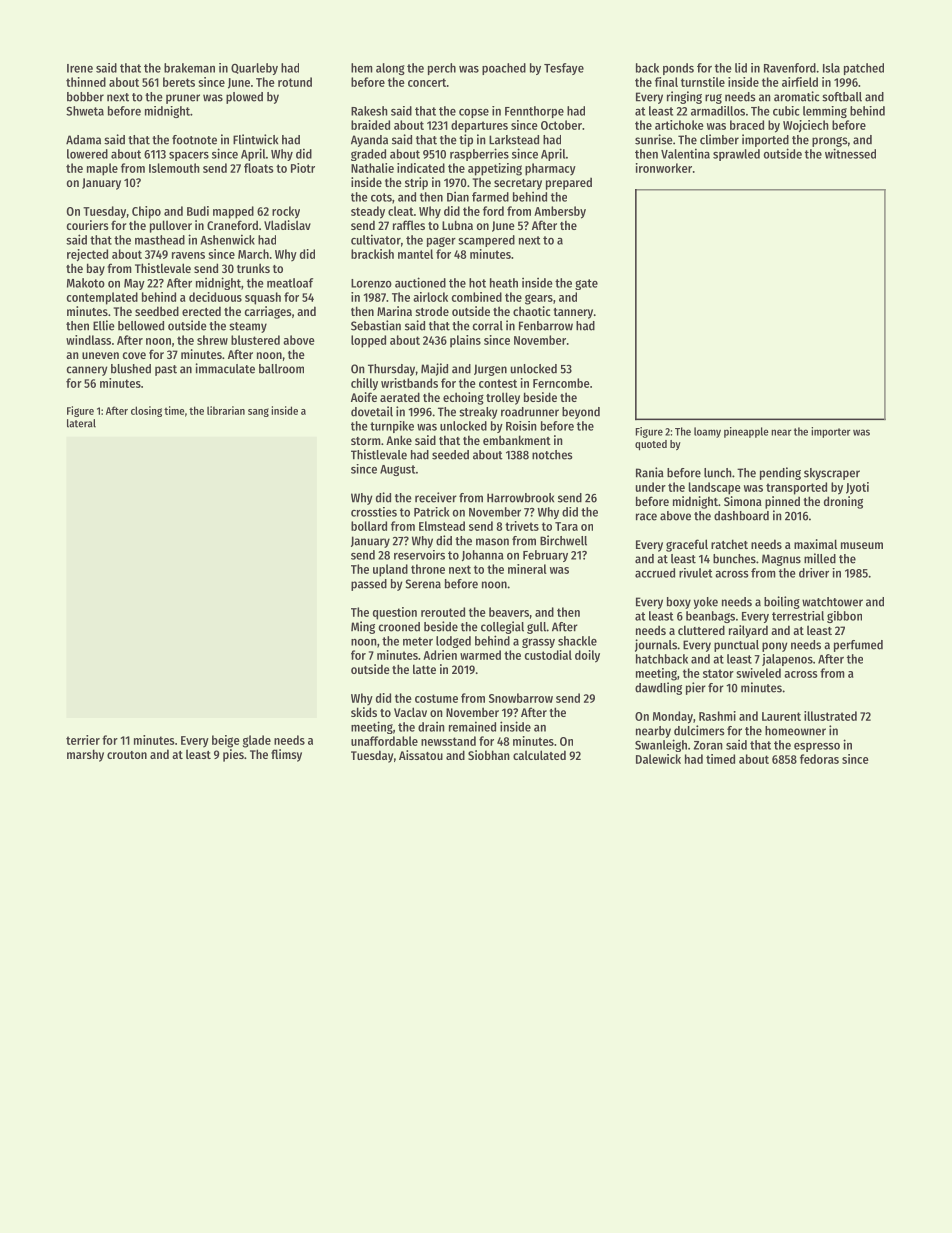 The width and height of the document is (952, 1233). What do you see at coordinates (83, 740) in the document?
I see `terrier` at bounding box center [83, 740].
